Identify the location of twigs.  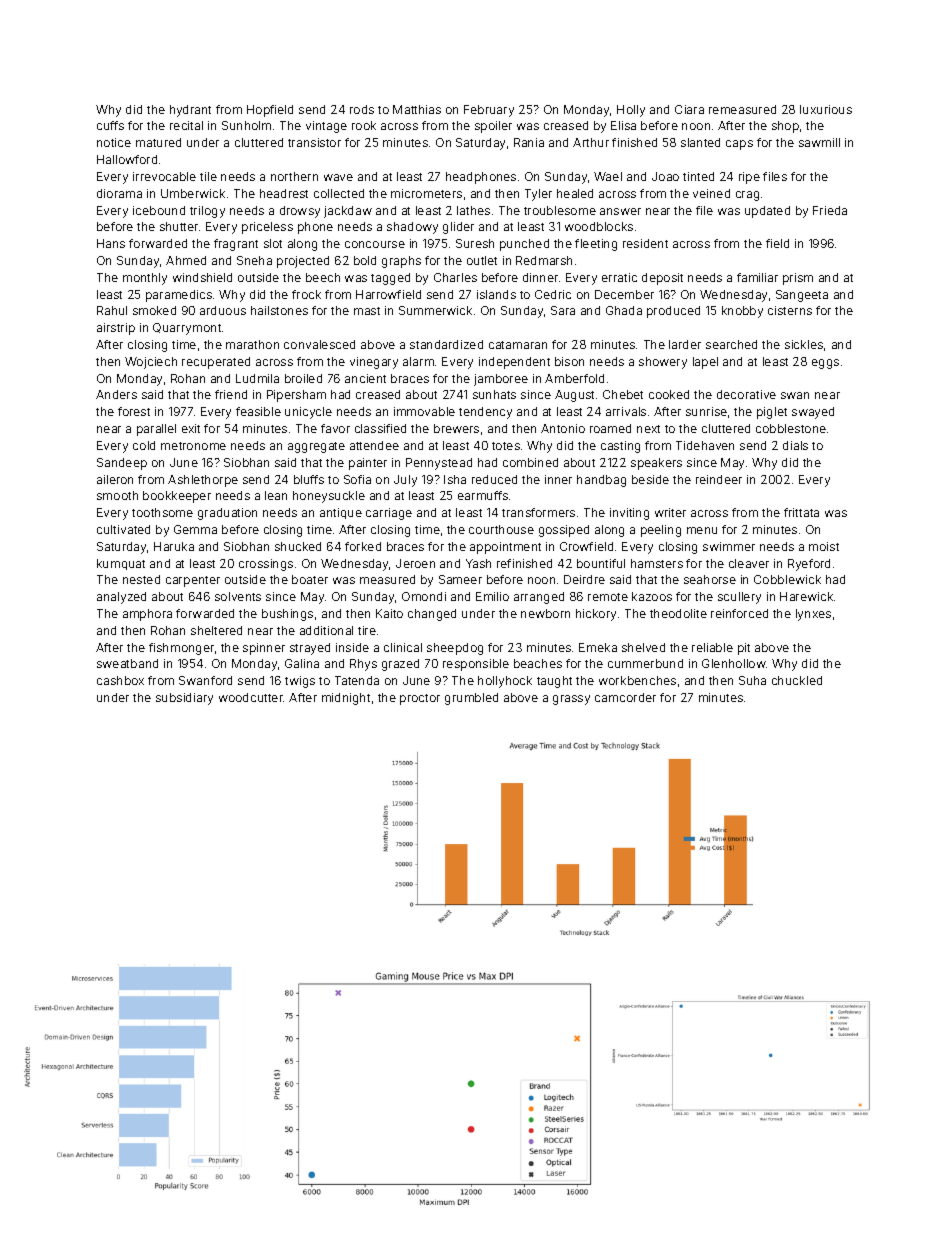
(300, 682).
